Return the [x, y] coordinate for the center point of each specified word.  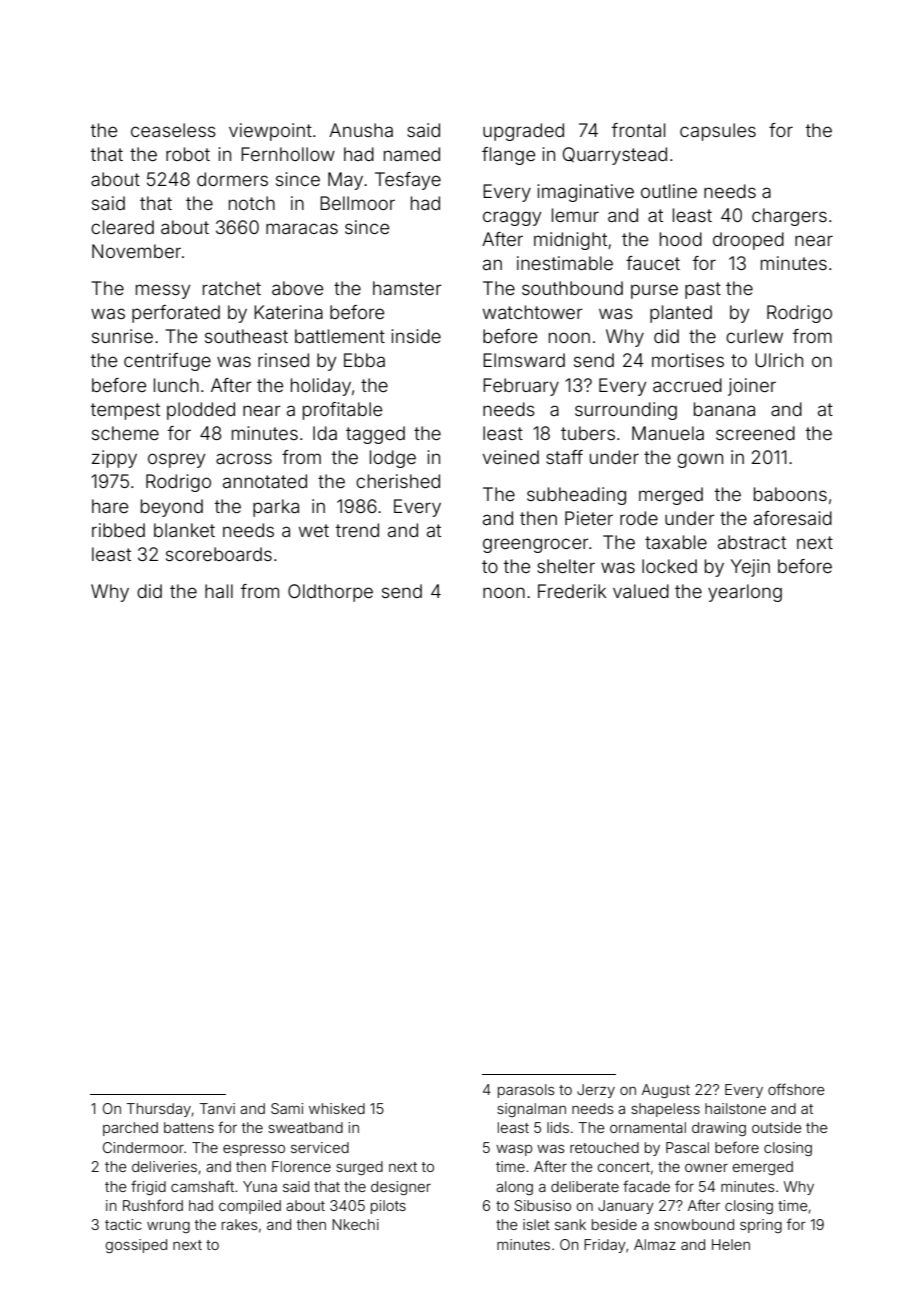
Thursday [158, 1110]
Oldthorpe [330, 593]
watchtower [533, 312]
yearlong [745, 593]
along [514, 1188]
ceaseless [173, 130]
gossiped [136, 1246]
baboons [790, 494]
